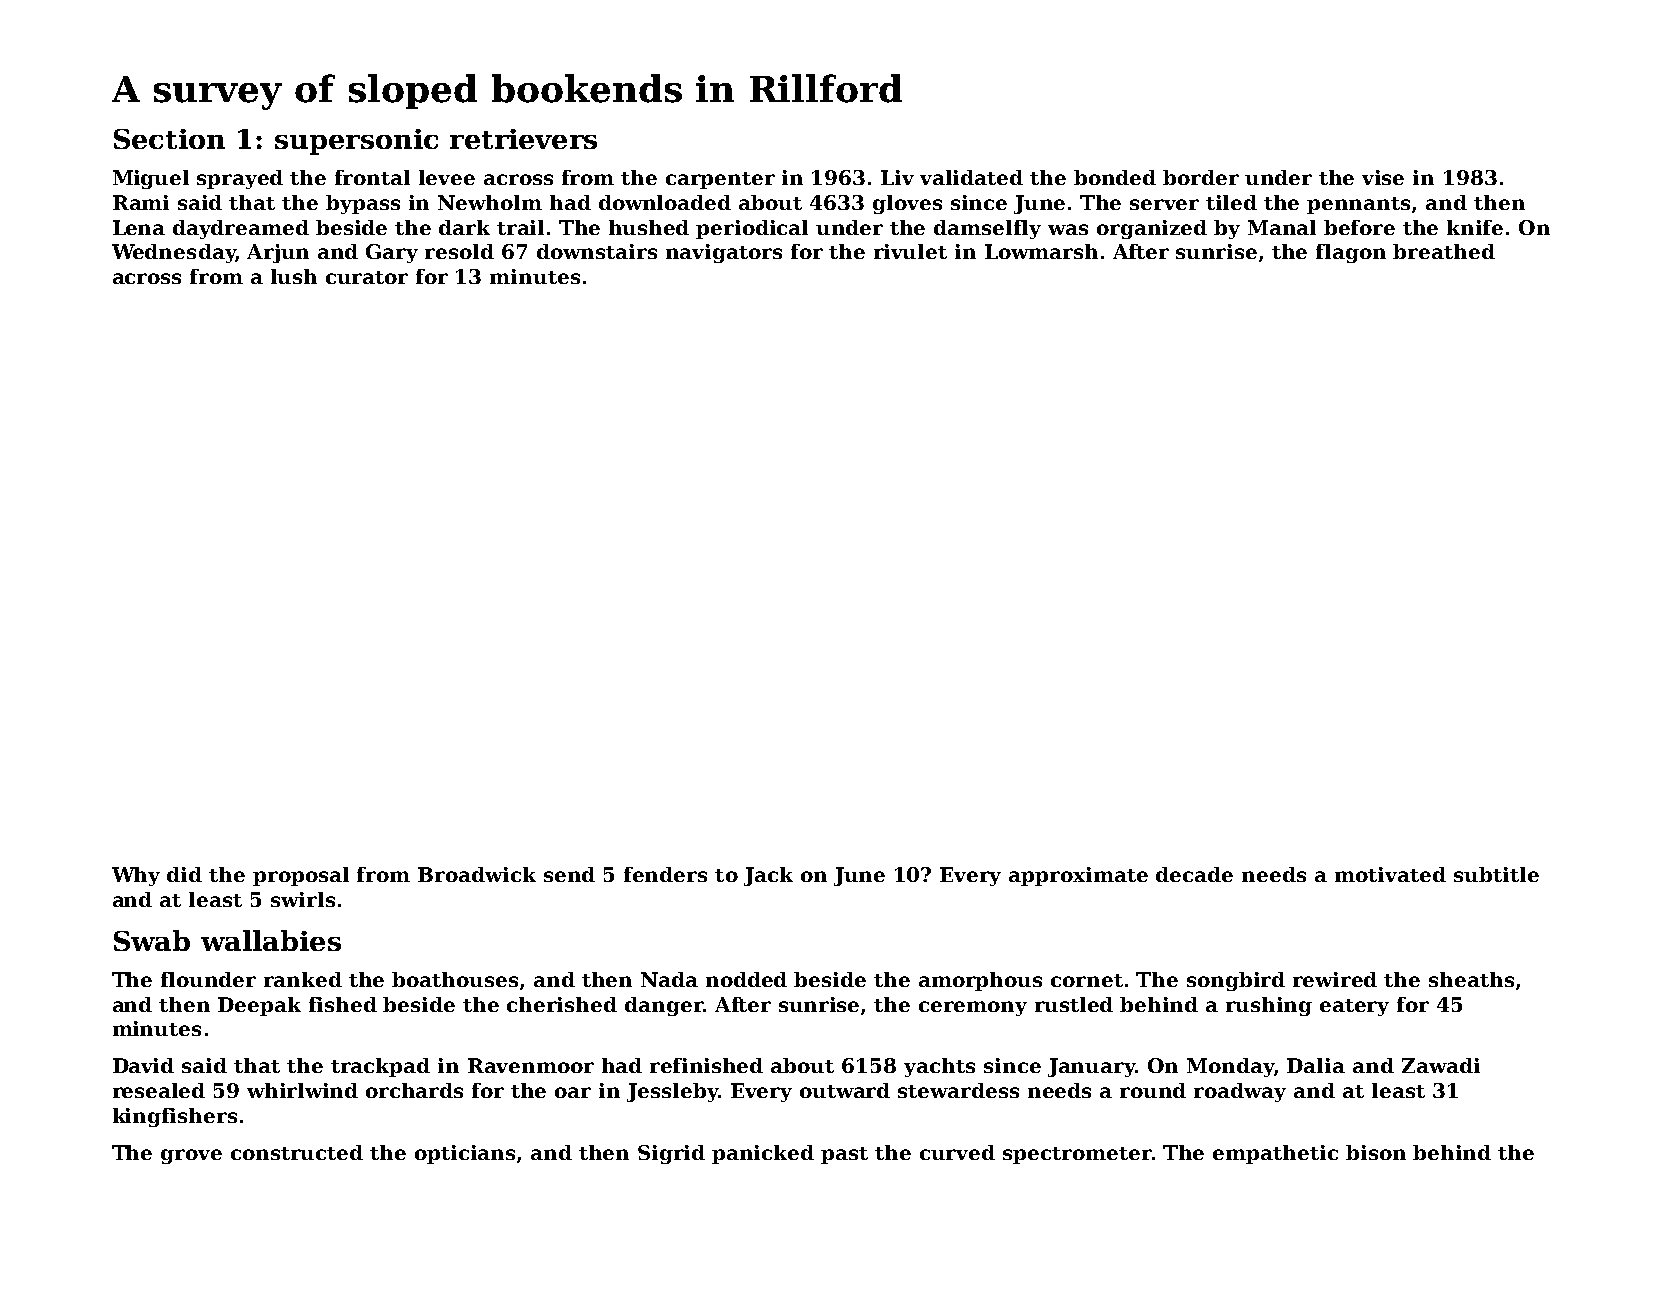 This image has width=1670, height=1291. Describe the element at coordinates (297, 1152) in the image. I see `constructed` at that location.
